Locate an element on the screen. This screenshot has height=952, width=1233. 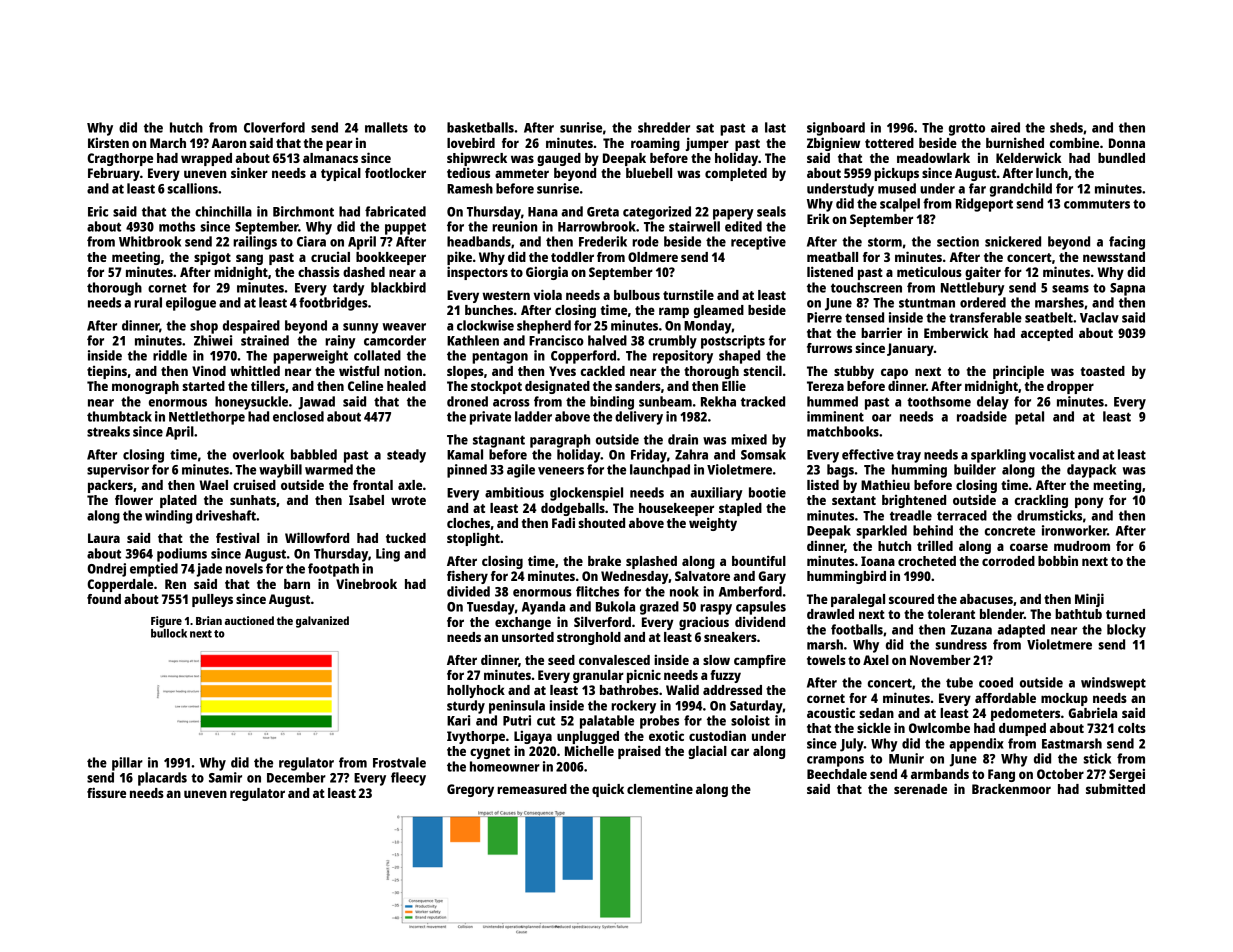
sheds is located at coordinates (1066, 127).
